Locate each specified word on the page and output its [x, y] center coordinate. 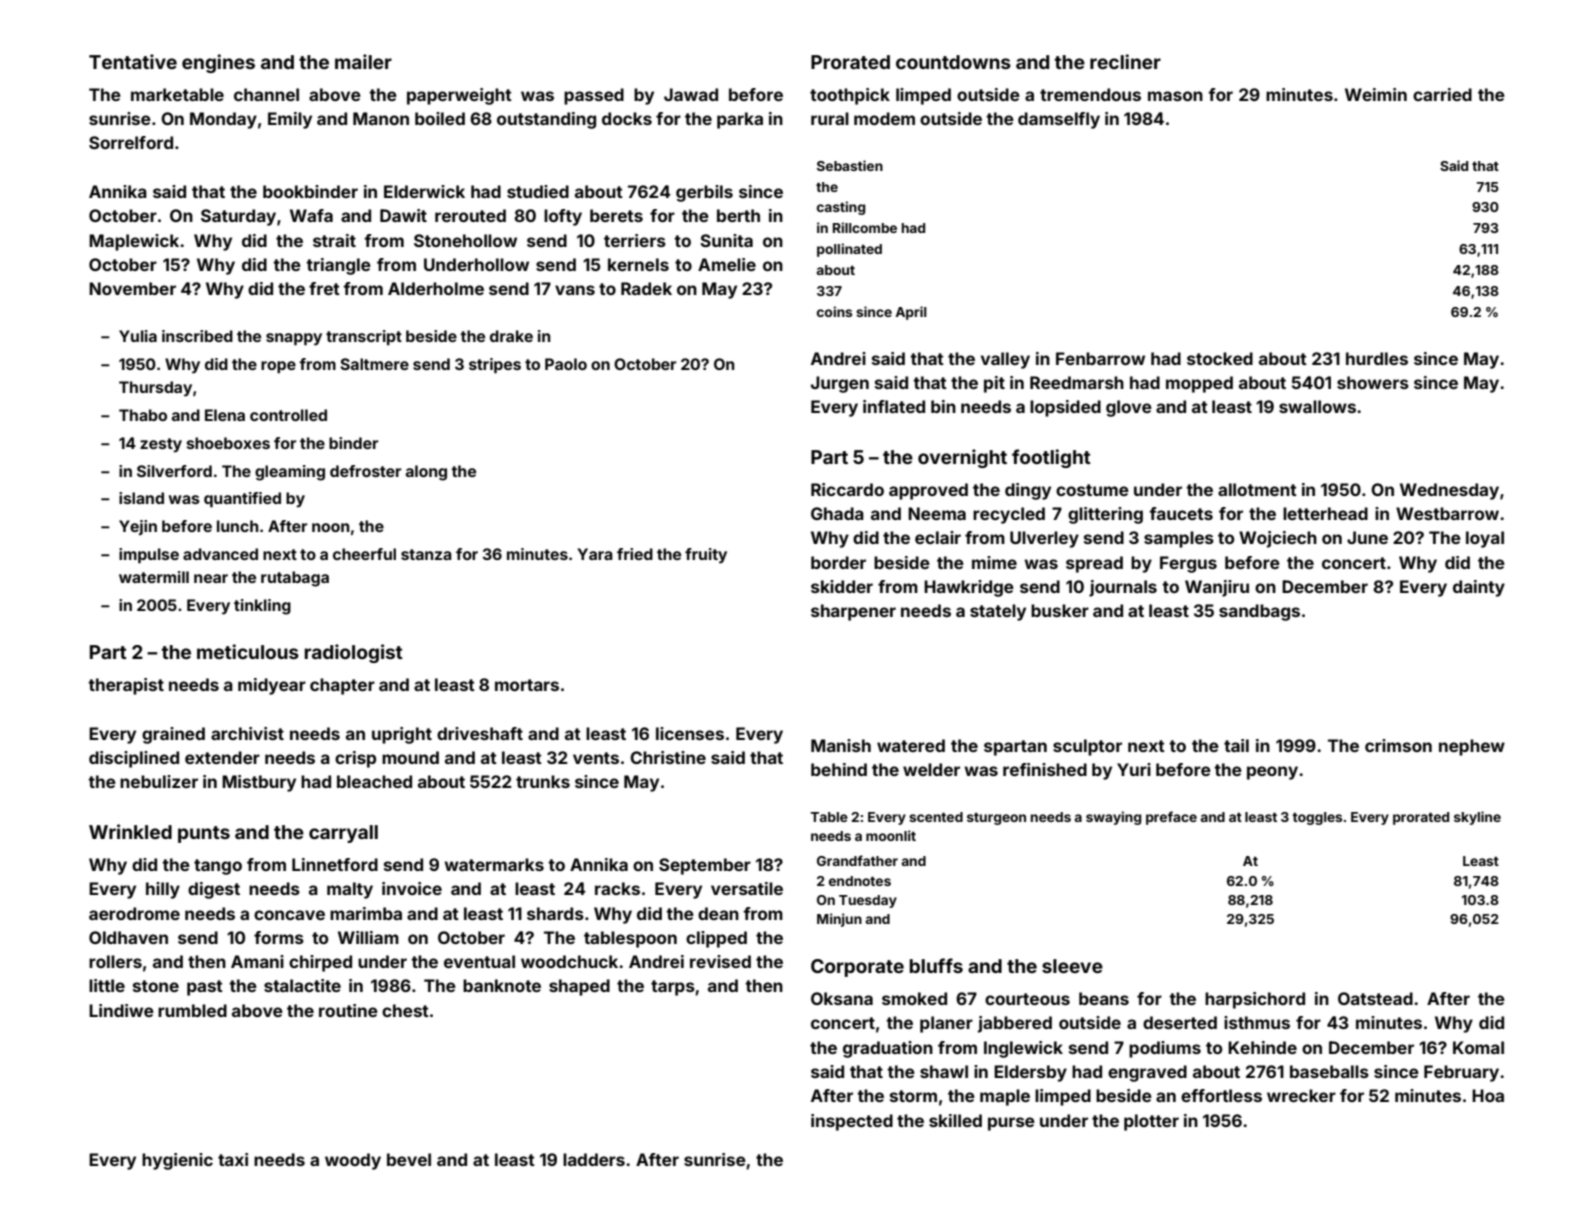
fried [635, 554]
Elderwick [424, 191]
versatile [747, 888]
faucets [1181, 513]
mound [410, 757]
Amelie [727, 264]
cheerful [364, 554]
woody [353, 1161]
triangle [338, 266]
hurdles [1377, 358]
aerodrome [134, 913]
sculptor [1087, 747]
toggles [1317, 818]
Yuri [1134, 769]
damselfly [1059, 120]
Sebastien [850, 165]
